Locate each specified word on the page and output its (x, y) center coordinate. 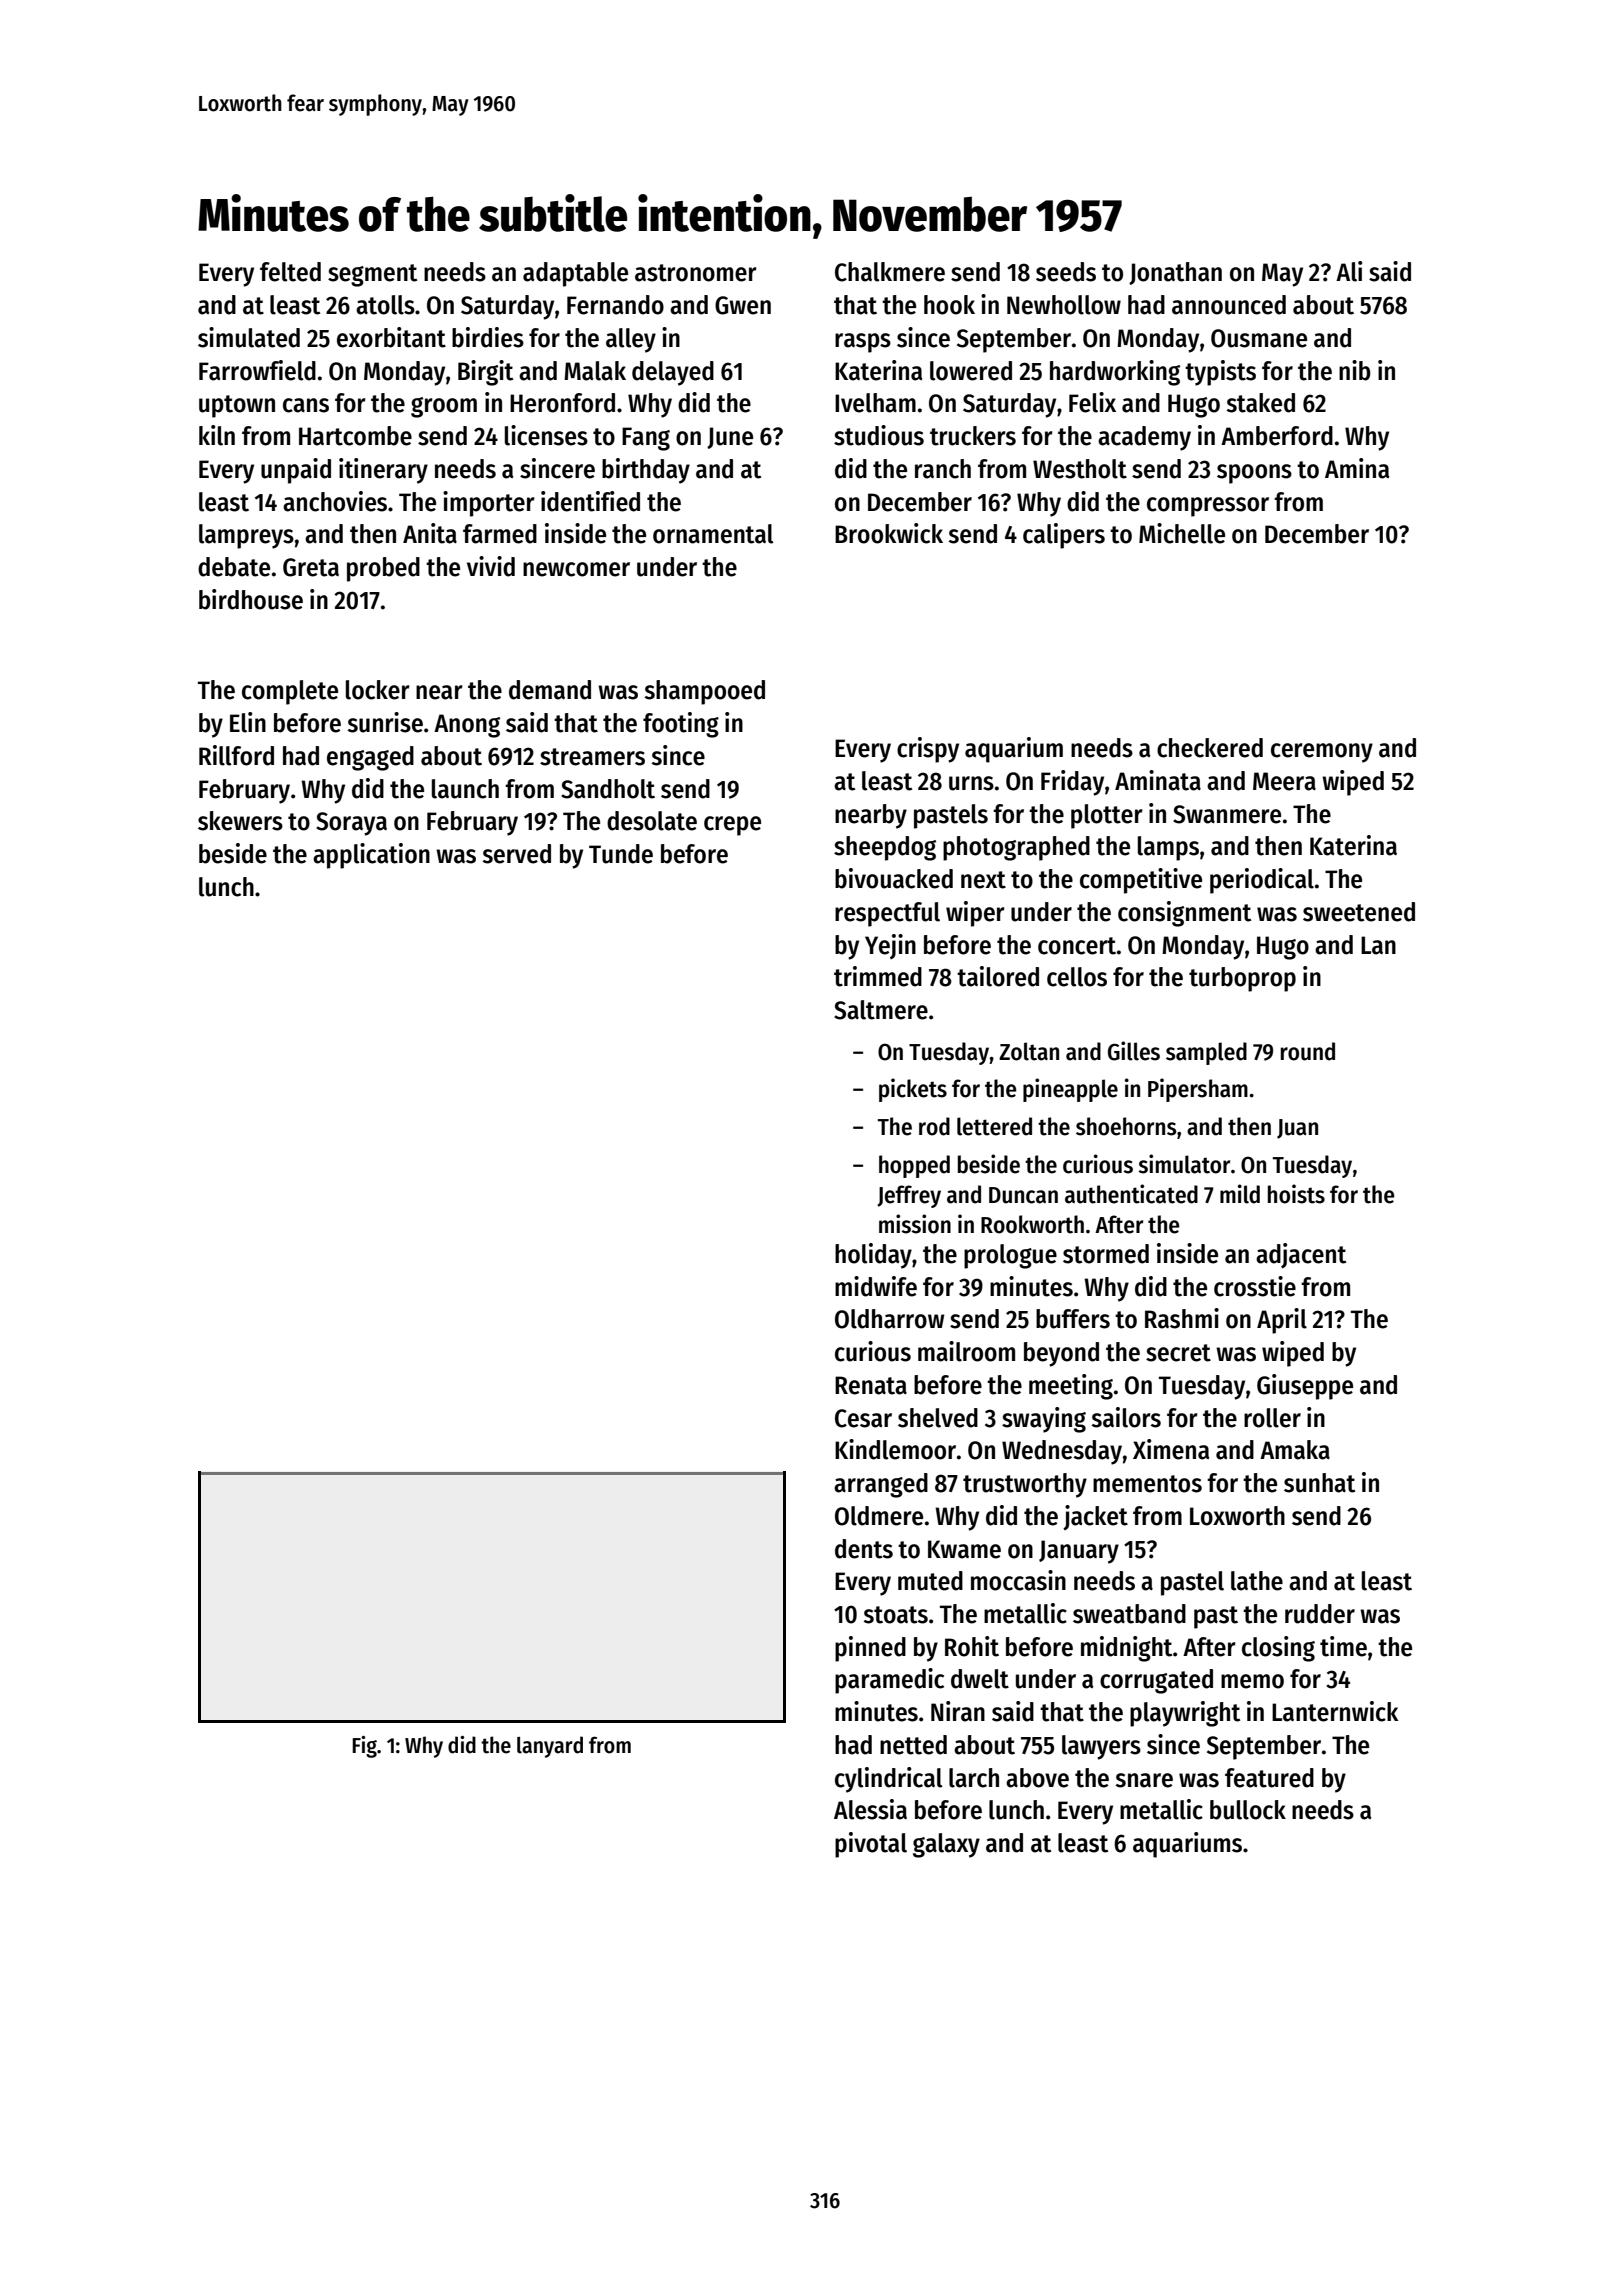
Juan (1297, 1129)
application (371, 856)
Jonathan (1175, 273)
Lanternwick (1335, 1711)
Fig (364, 1747)
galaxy (946, 1845)
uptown (237, 406)
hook (949, 305)
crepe (732, 826)
